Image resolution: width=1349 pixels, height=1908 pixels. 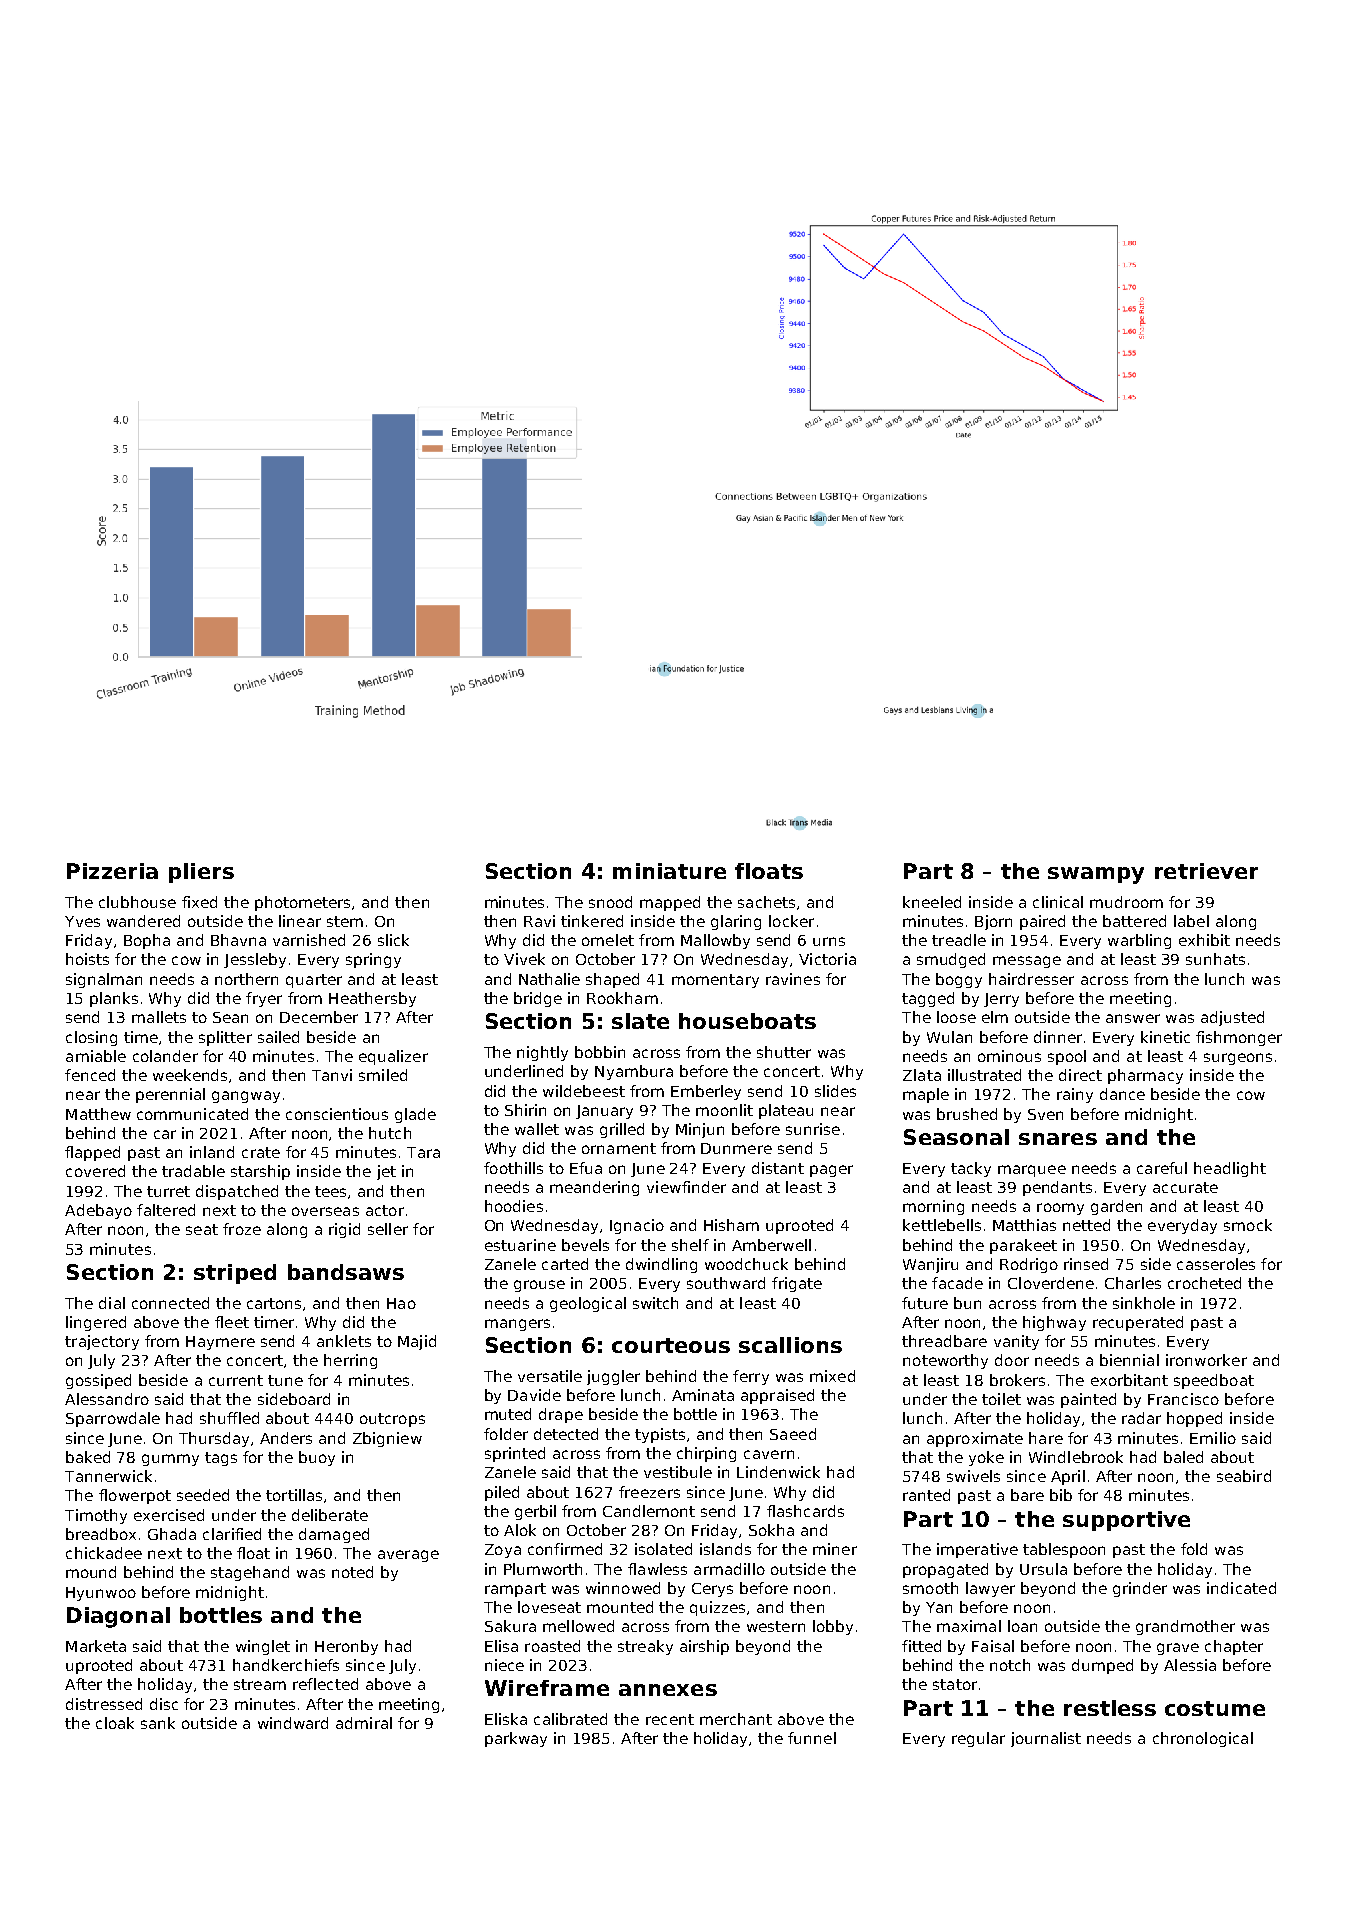 What do you see at coordinates (107, 1399) in the document?
I see `Alessandro` at bounding box center [107, 1399].
